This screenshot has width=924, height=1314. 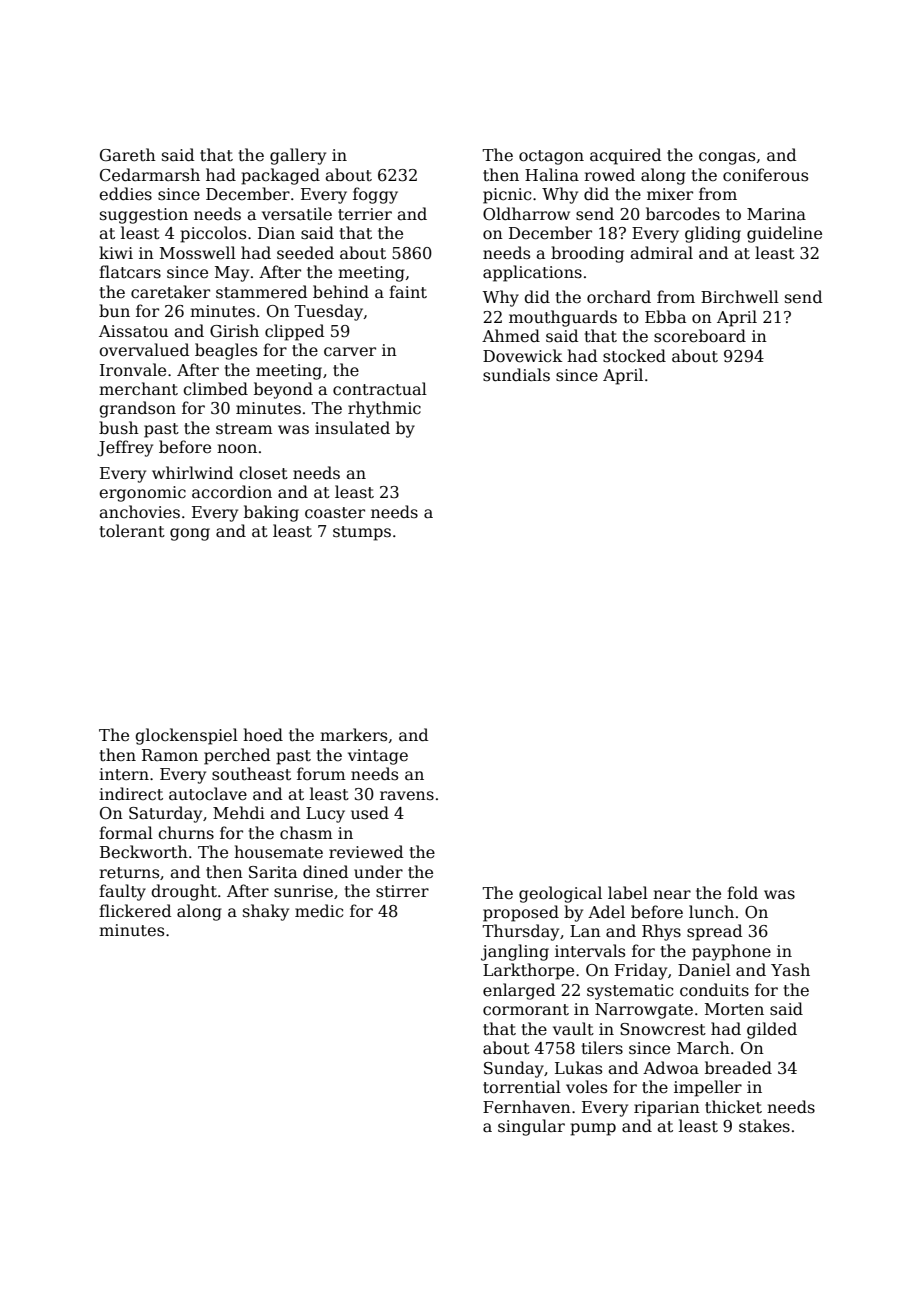 What do you see at coordinates (122, 892) in the screenshot?
I see `faulty` at bounding box center [122, 892].
